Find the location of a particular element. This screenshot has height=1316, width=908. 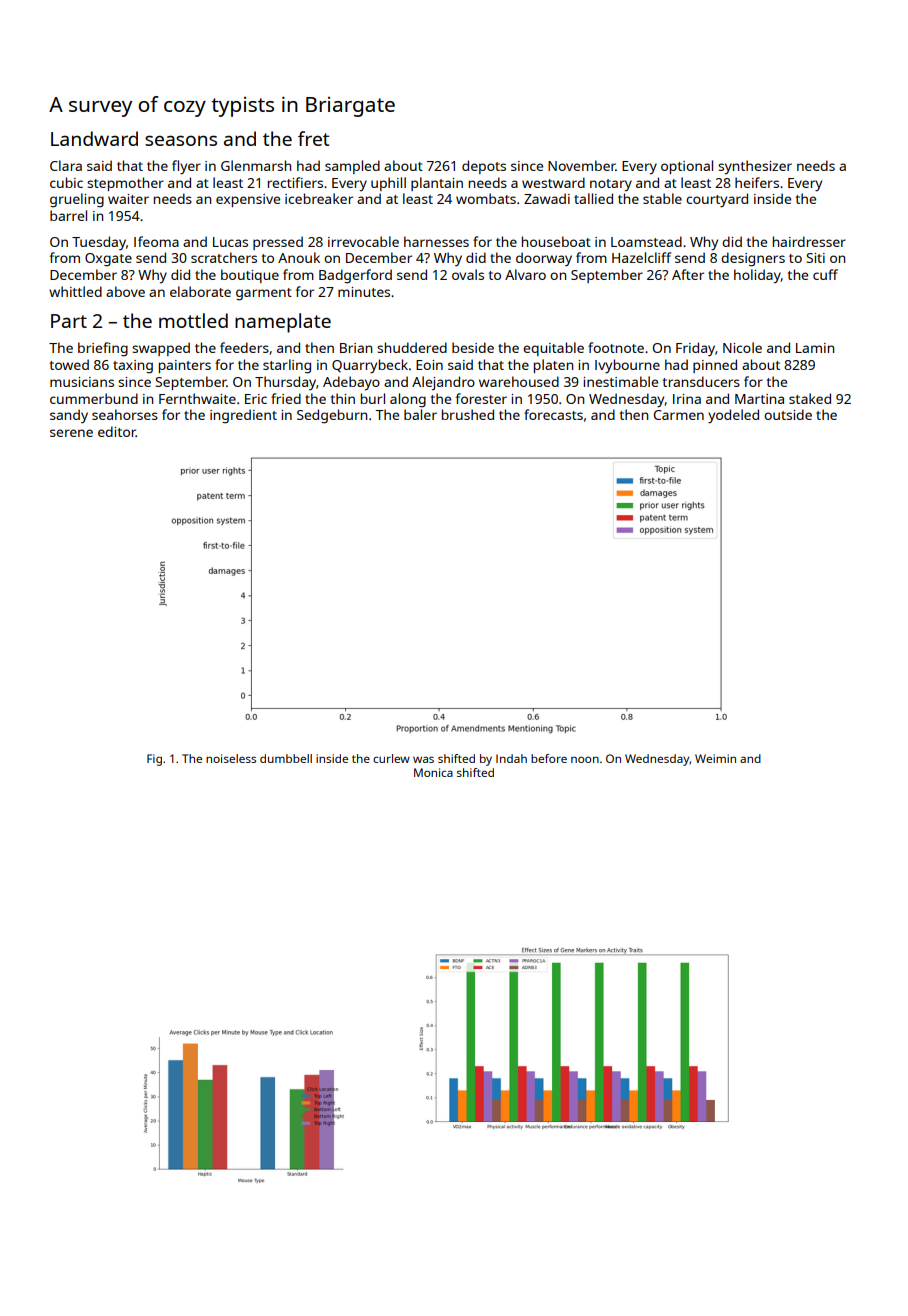

editor is located at coordinates (117, 431).
